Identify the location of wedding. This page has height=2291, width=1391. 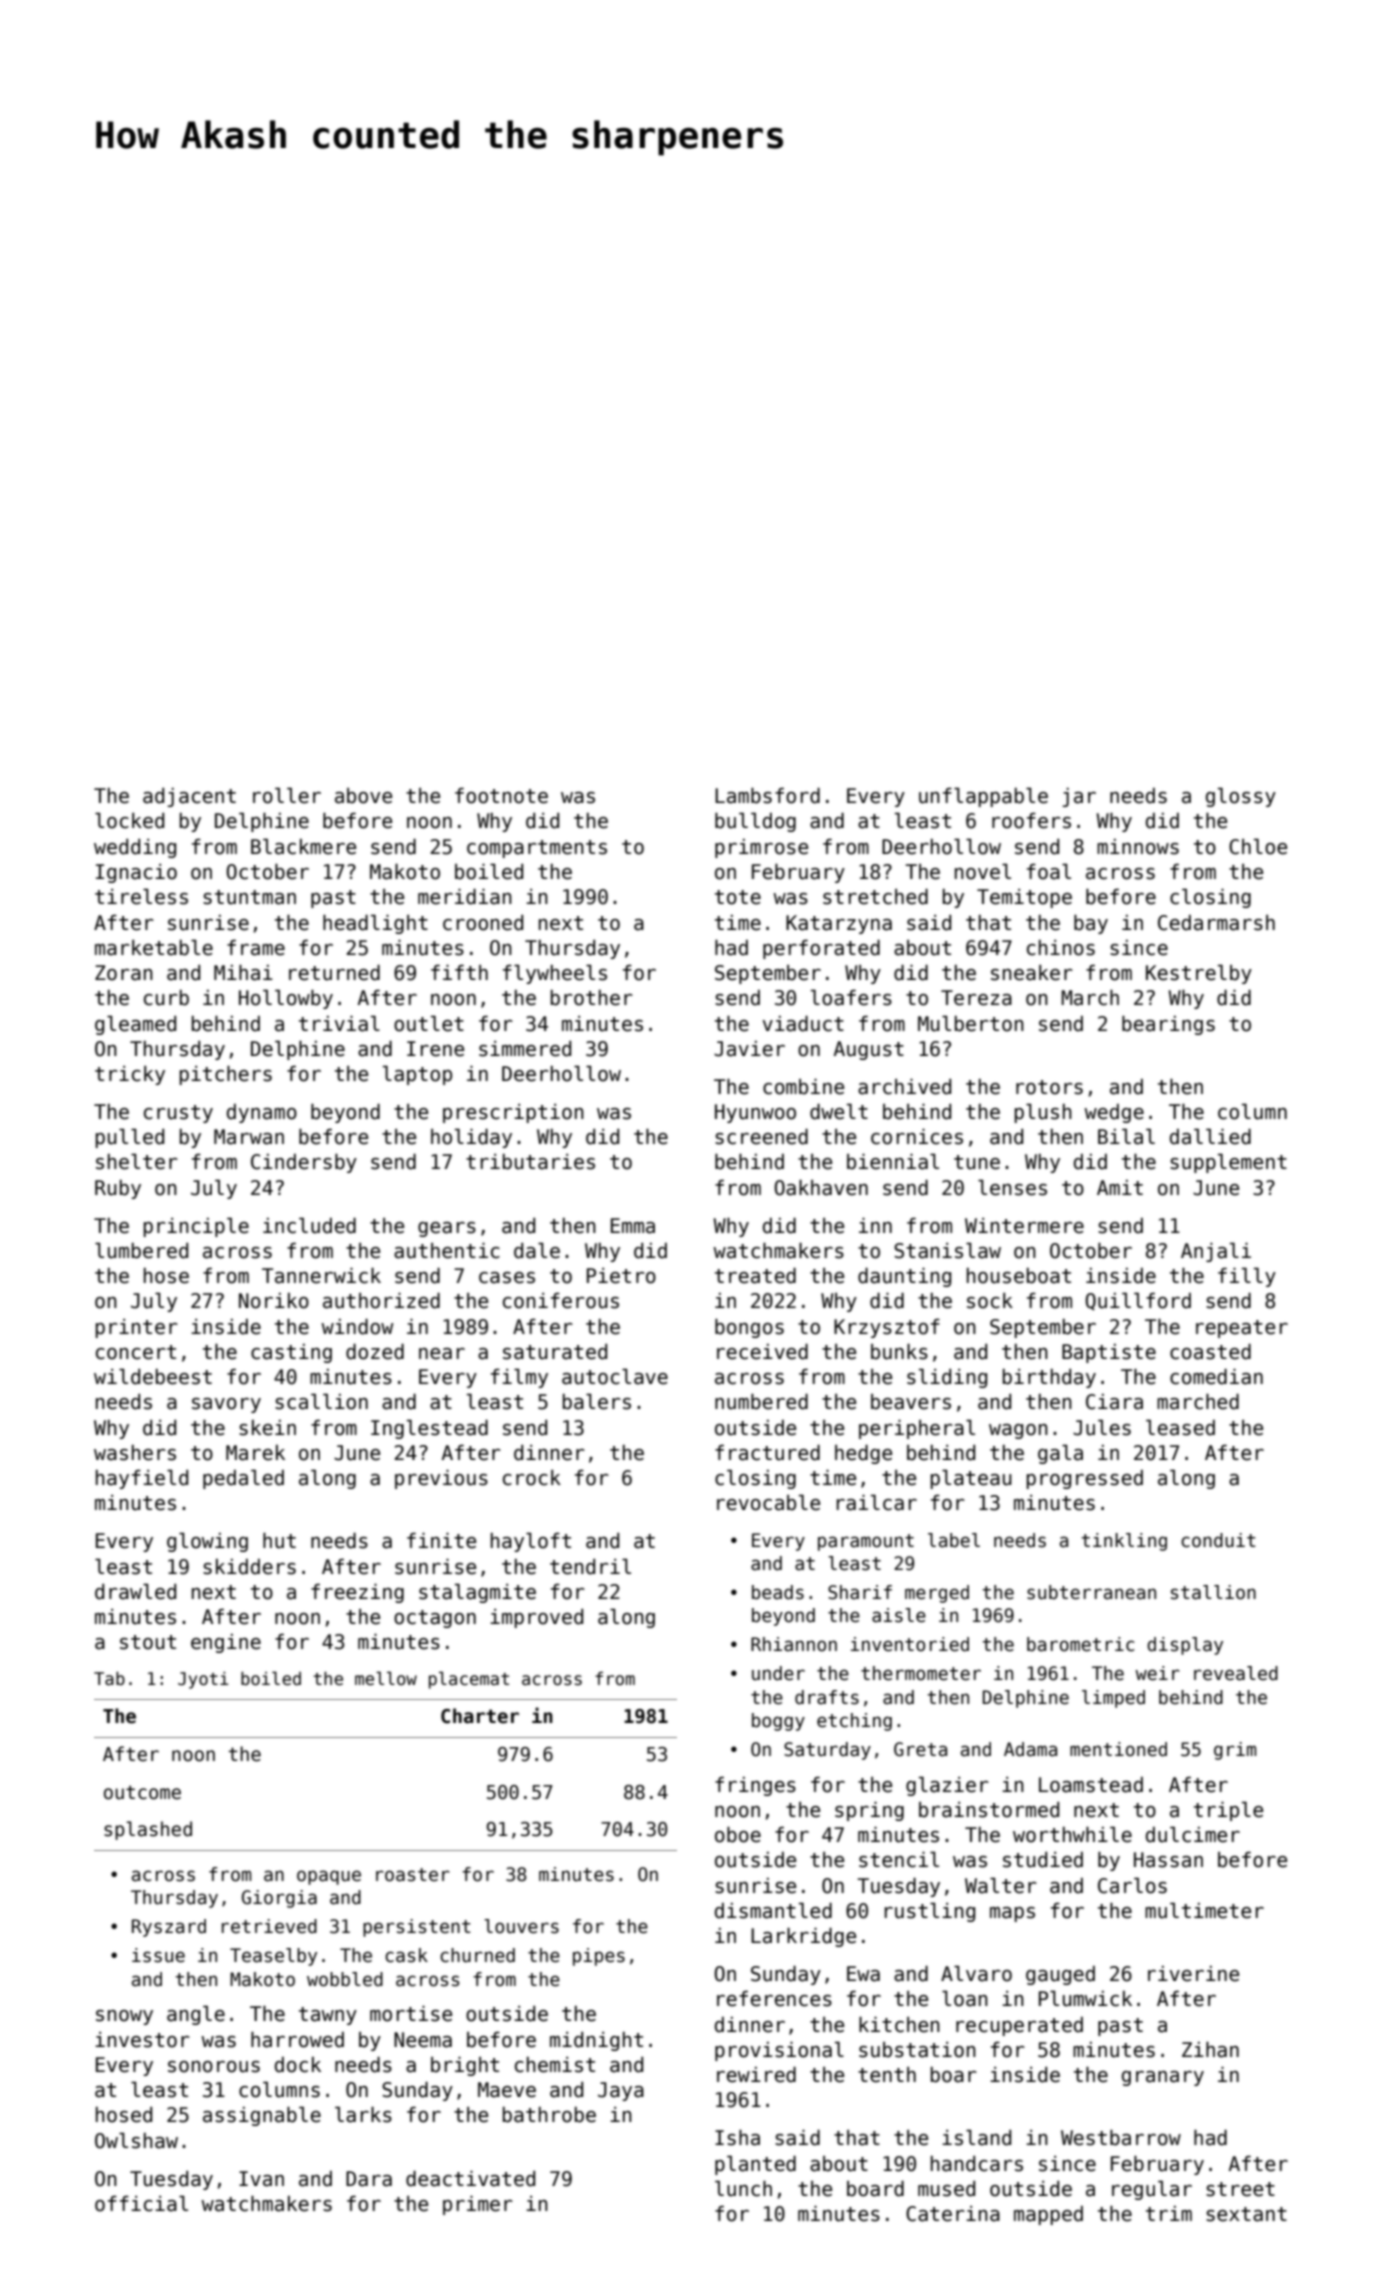
(135, 848).
